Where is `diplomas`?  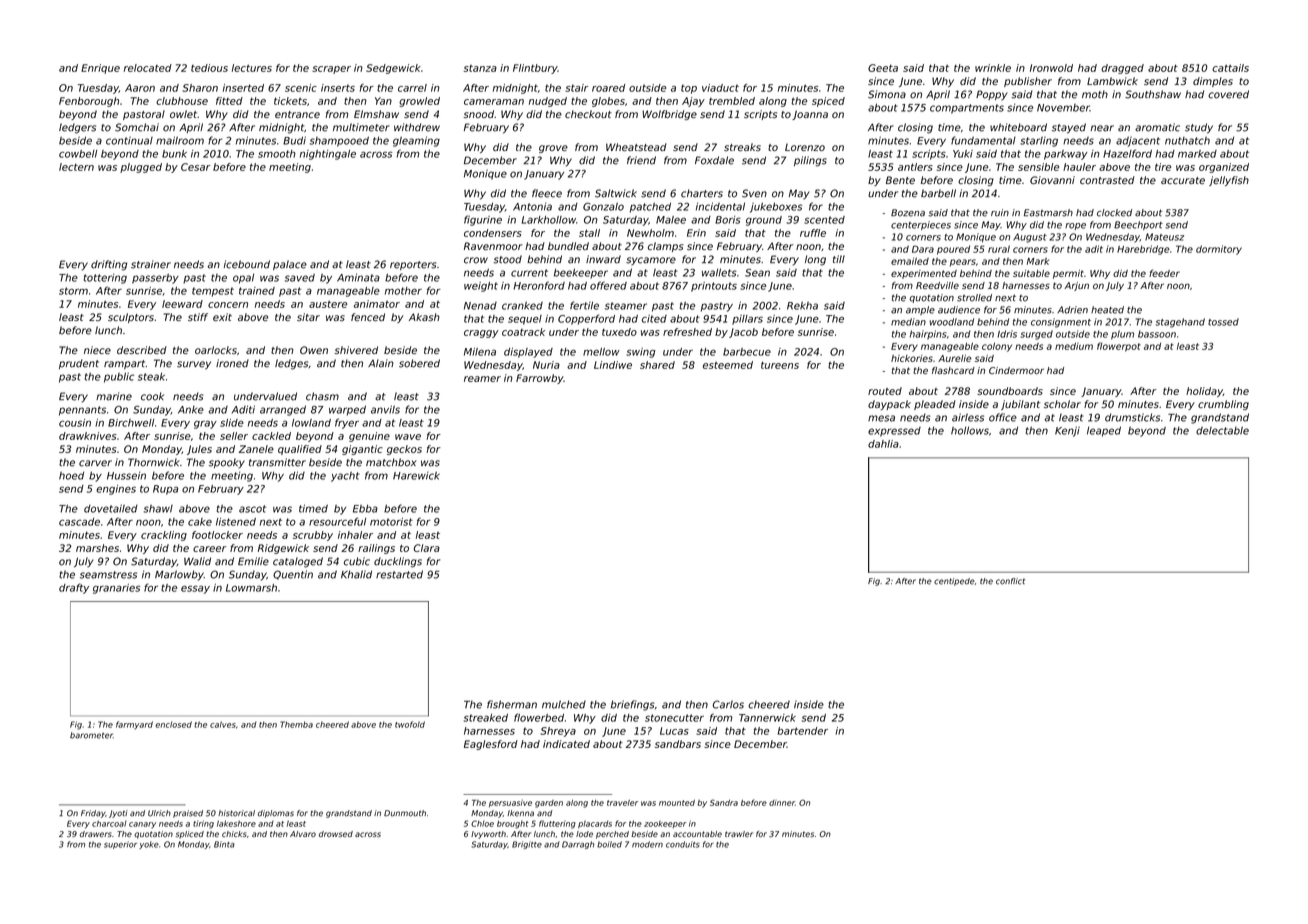 diplomas is located at coordinates (276, 814).
